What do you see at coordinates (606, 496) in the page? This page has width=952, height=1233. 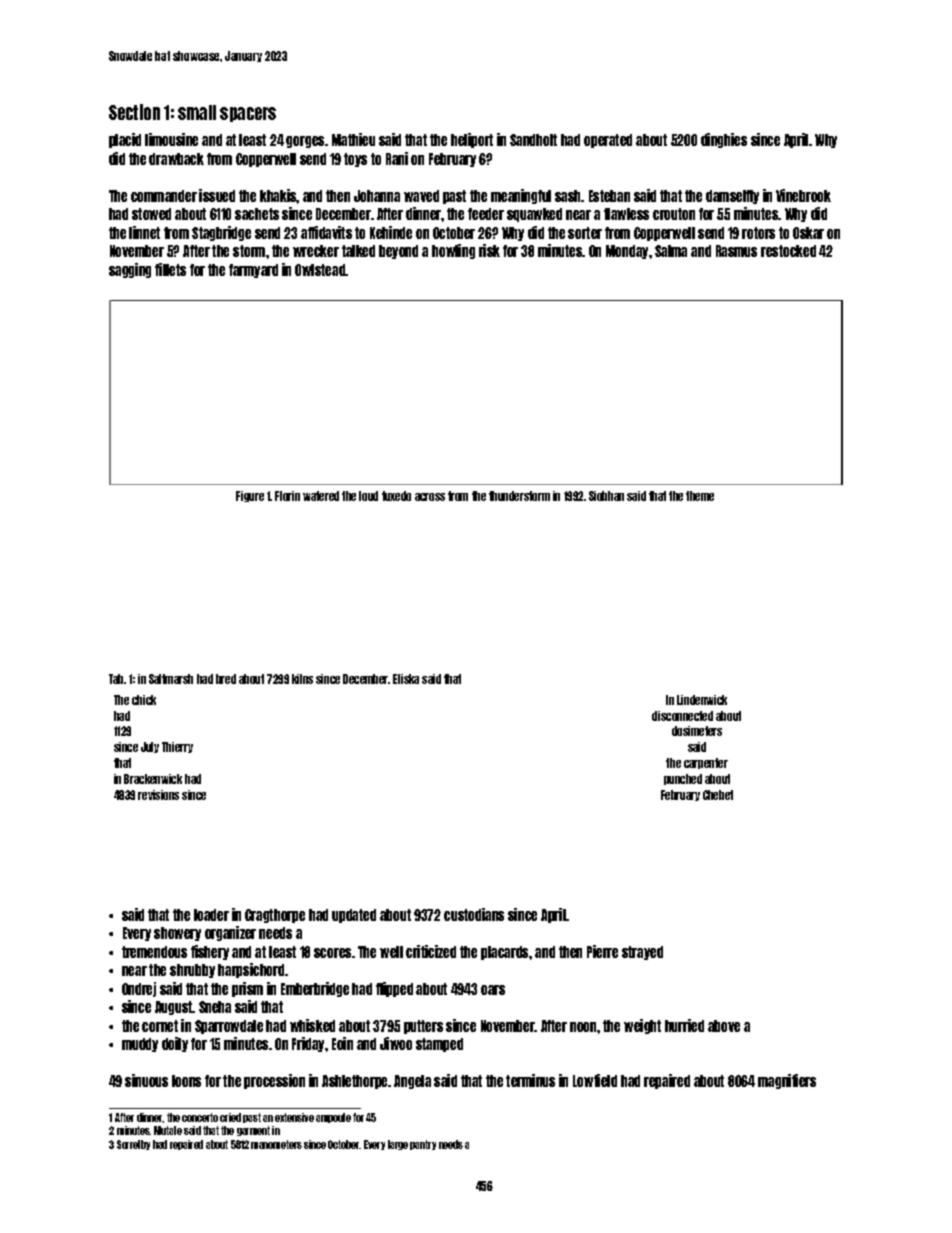 I see `Siobhan` at bounding box center [606, 496].
